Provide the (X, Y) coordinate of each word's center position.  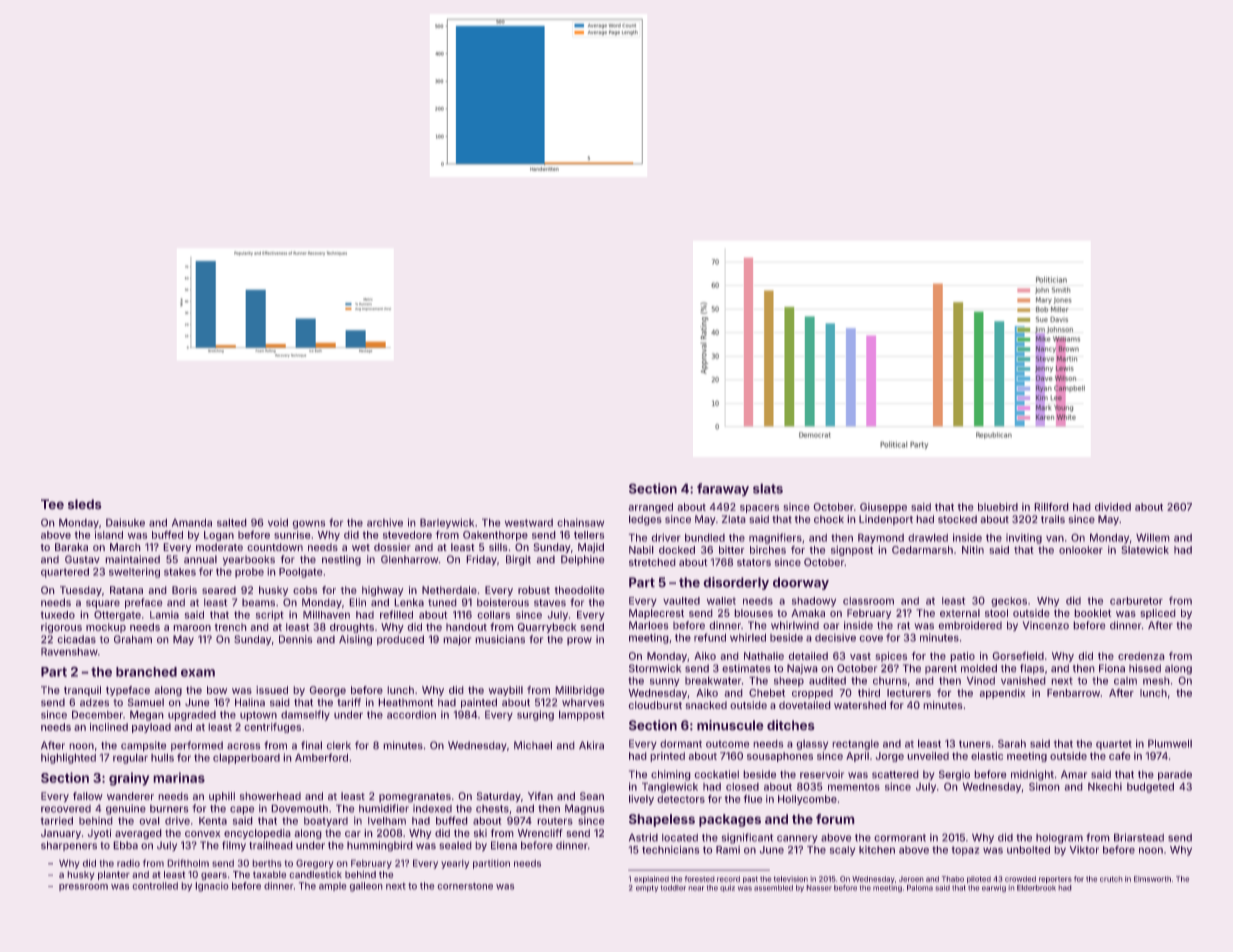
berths (267, 863)
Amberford (321, 757)
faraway (723, 490)
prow (579, 641)
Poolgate (301, 573)
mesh (1156, 681)
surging (535, 715)
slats (768, 488)
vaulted (681, 601)
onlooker (1081, 550)
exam (198, 673)
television (791, 879)
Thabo (953, 879)
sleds (85, 504)
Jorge (890, 757)
